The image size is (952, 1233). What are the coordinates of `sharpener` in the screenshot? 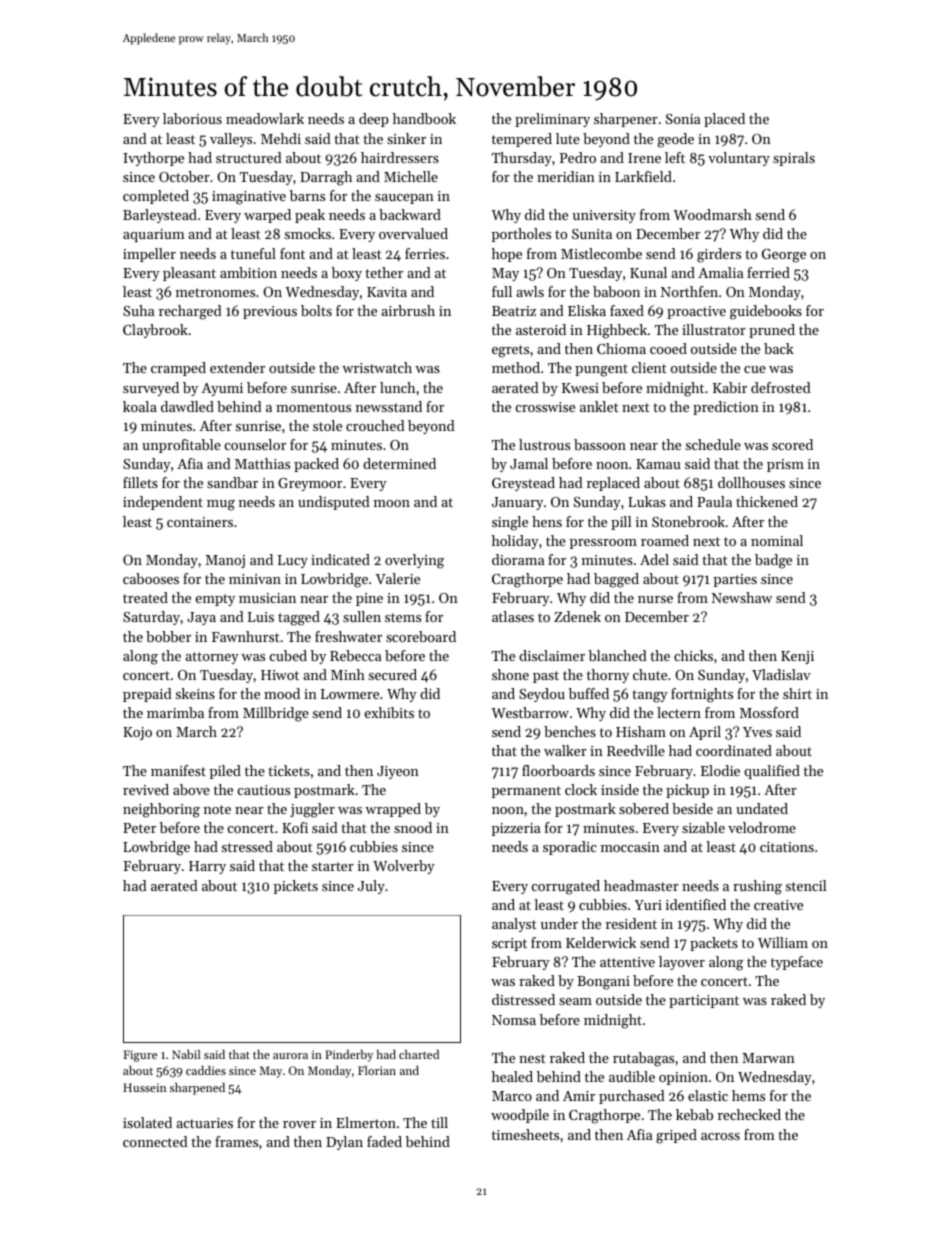 It's located at (626, 120).
